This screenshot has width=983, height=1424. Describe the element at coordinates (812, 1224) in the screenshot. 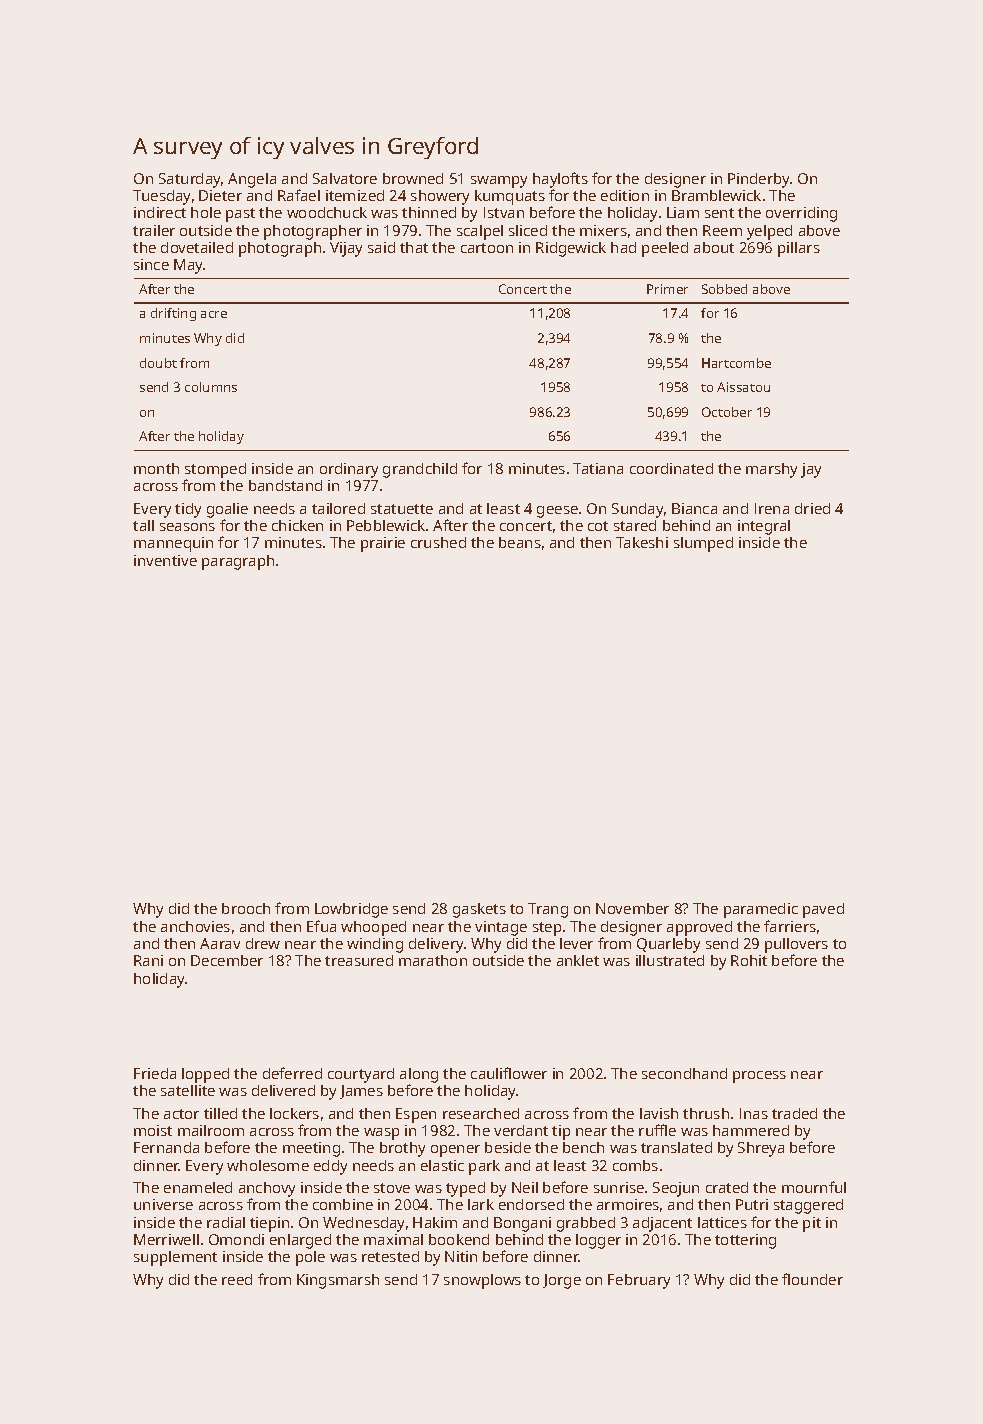

I see `pit` at that location.
